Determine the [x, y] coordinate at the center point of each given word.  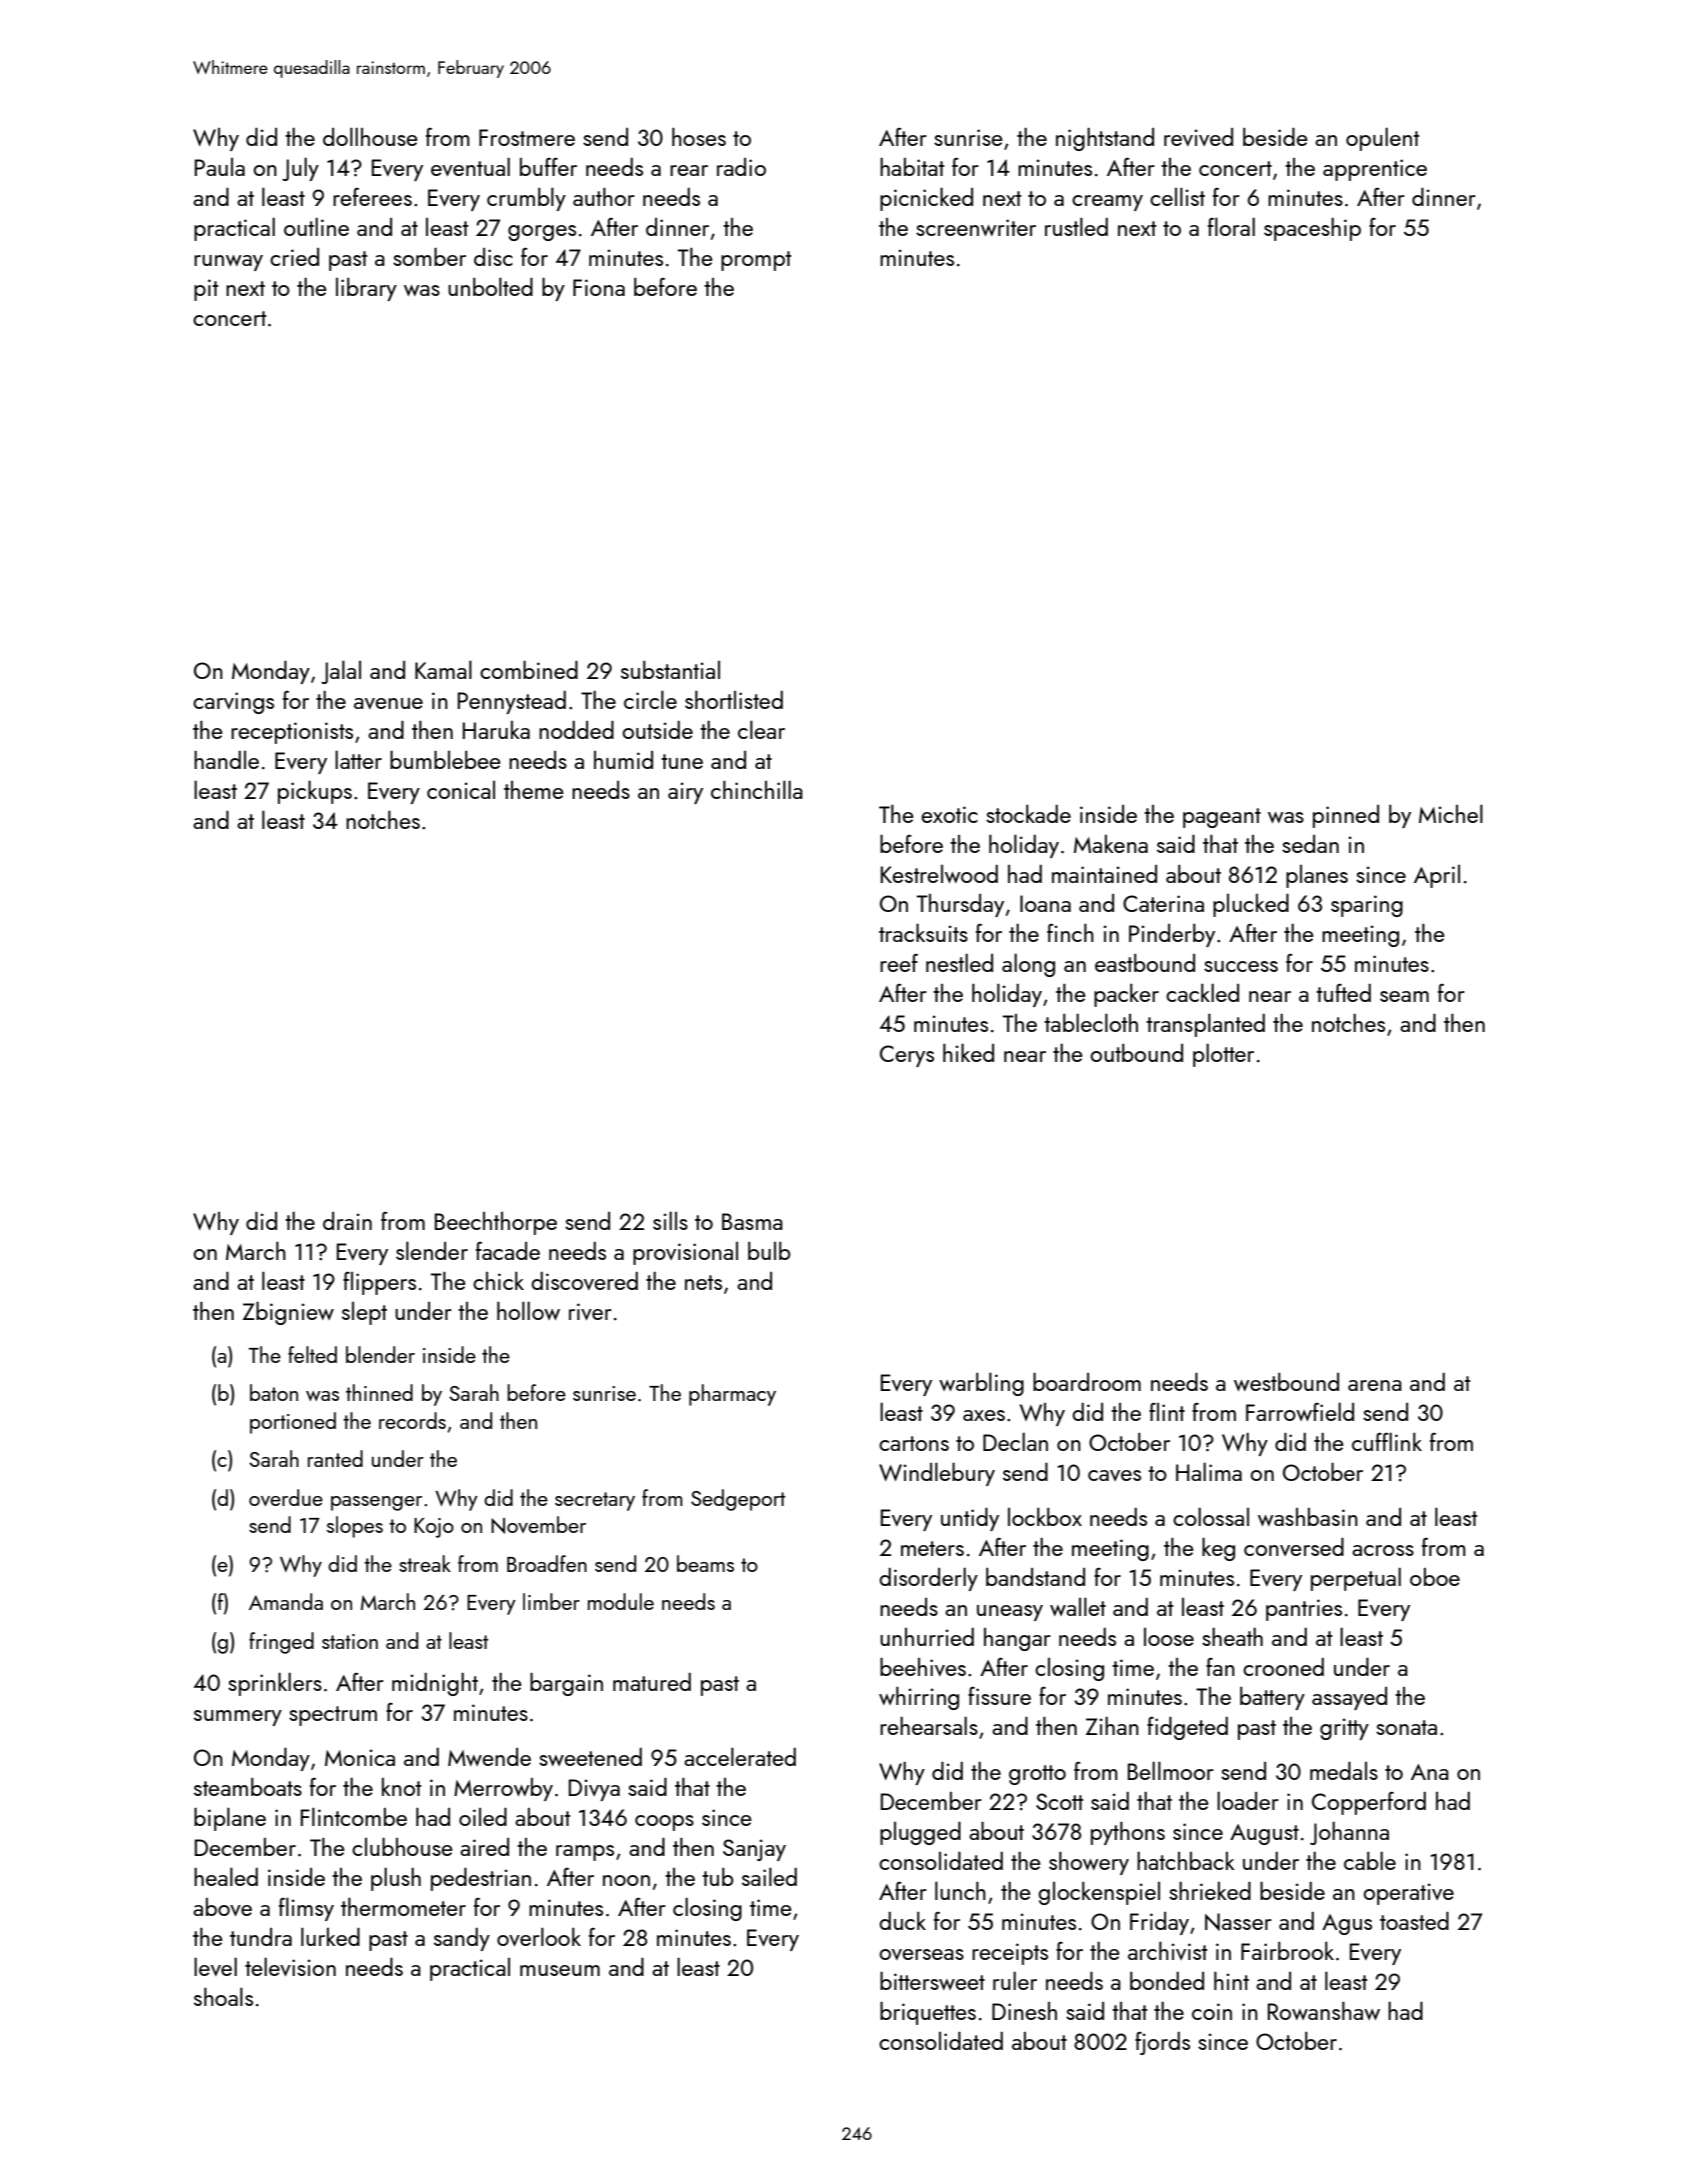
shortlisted [734, 700]
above [222, 1907]
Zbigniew [288, 1313]
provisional [685, 1253]
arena [1375, 1385]
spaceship [1312, 229]
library [366, 289]
